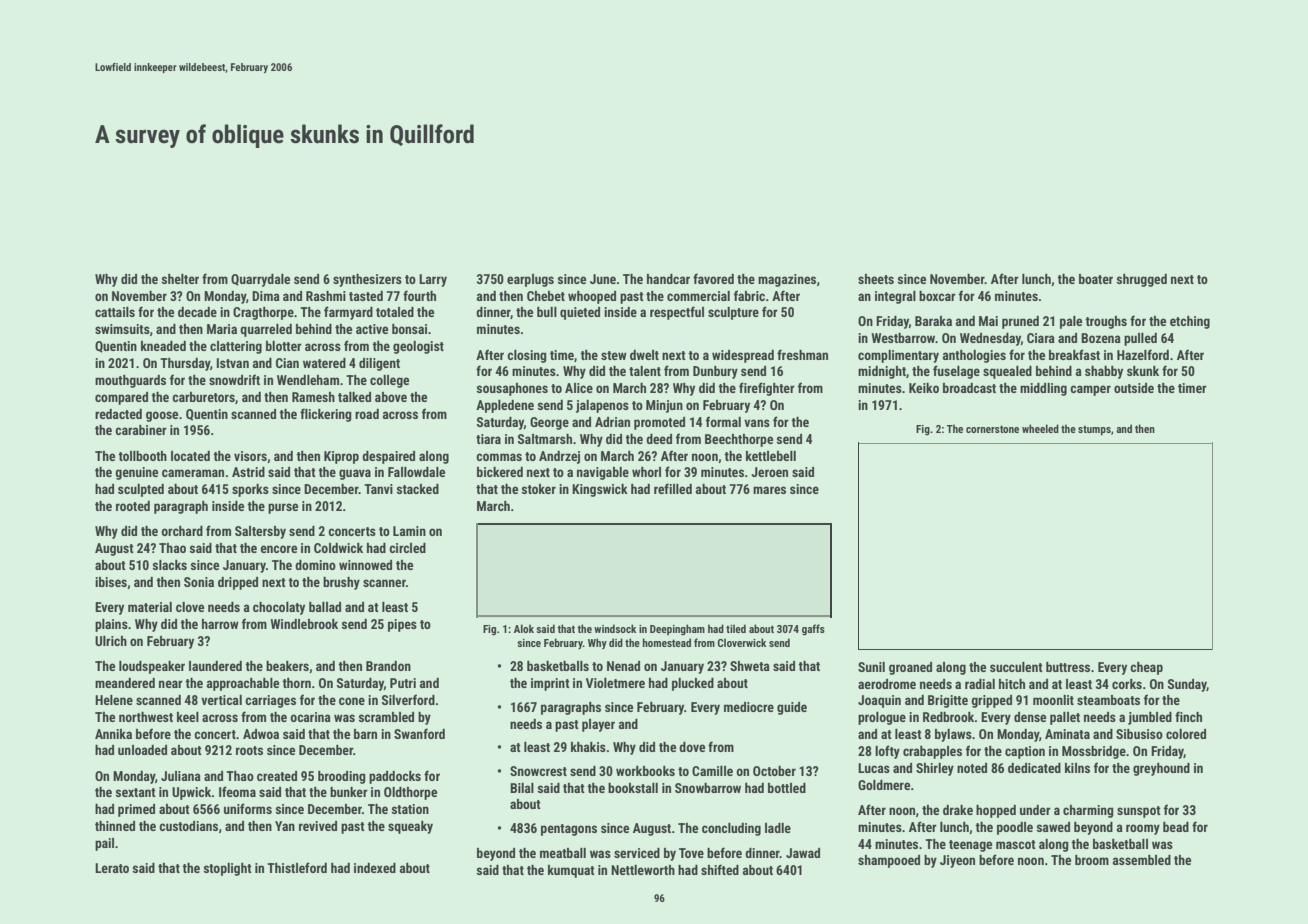 The width and height of the page is (1308, 924). Describe the element at coordinates (367, 280) in the page. I see `synthesizers` at that location.
